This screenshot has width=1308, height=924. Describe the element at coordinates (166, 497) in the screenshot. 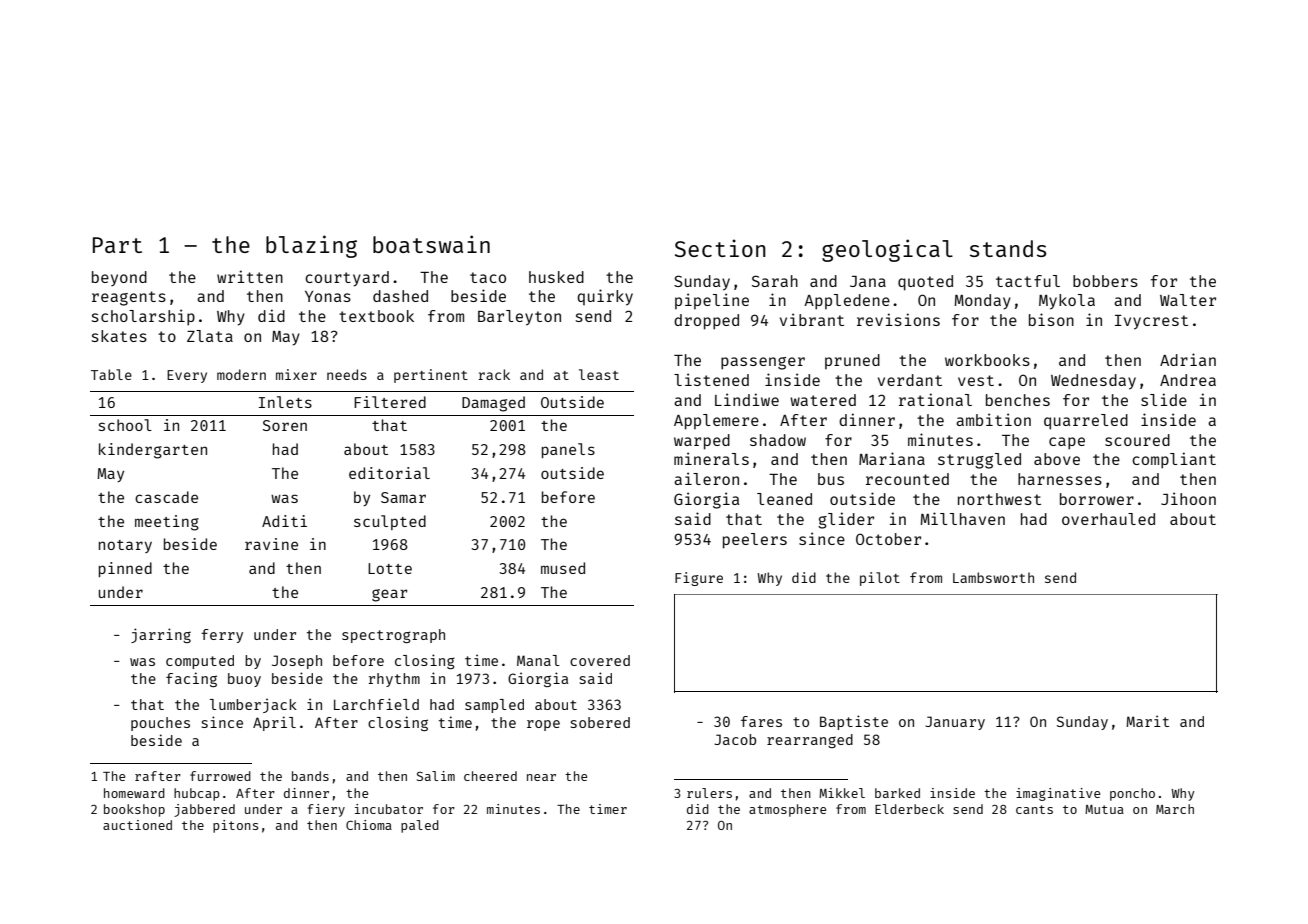

I see `cascade` at that location.
